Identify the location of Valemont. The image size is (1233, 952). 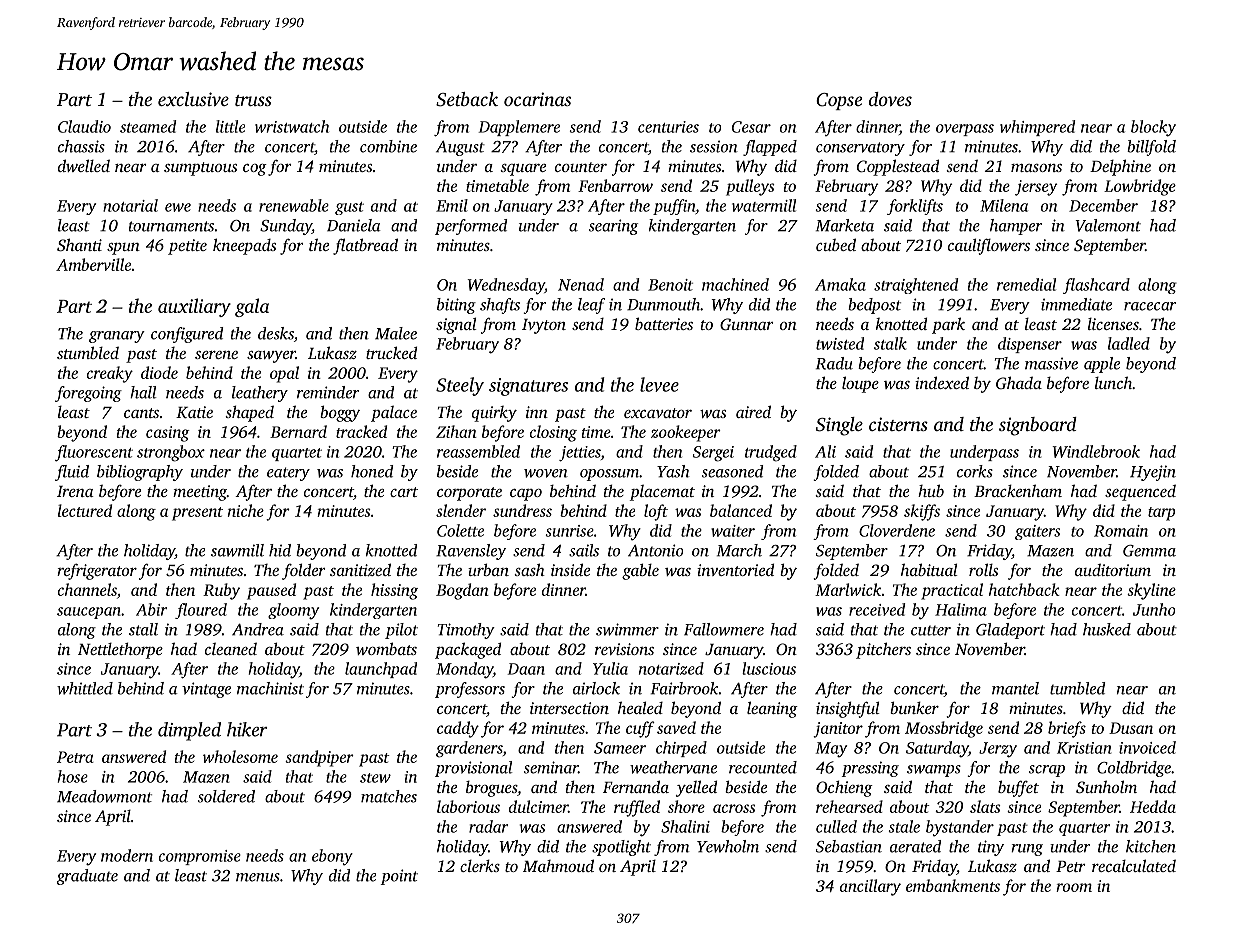
(1108, 225).
